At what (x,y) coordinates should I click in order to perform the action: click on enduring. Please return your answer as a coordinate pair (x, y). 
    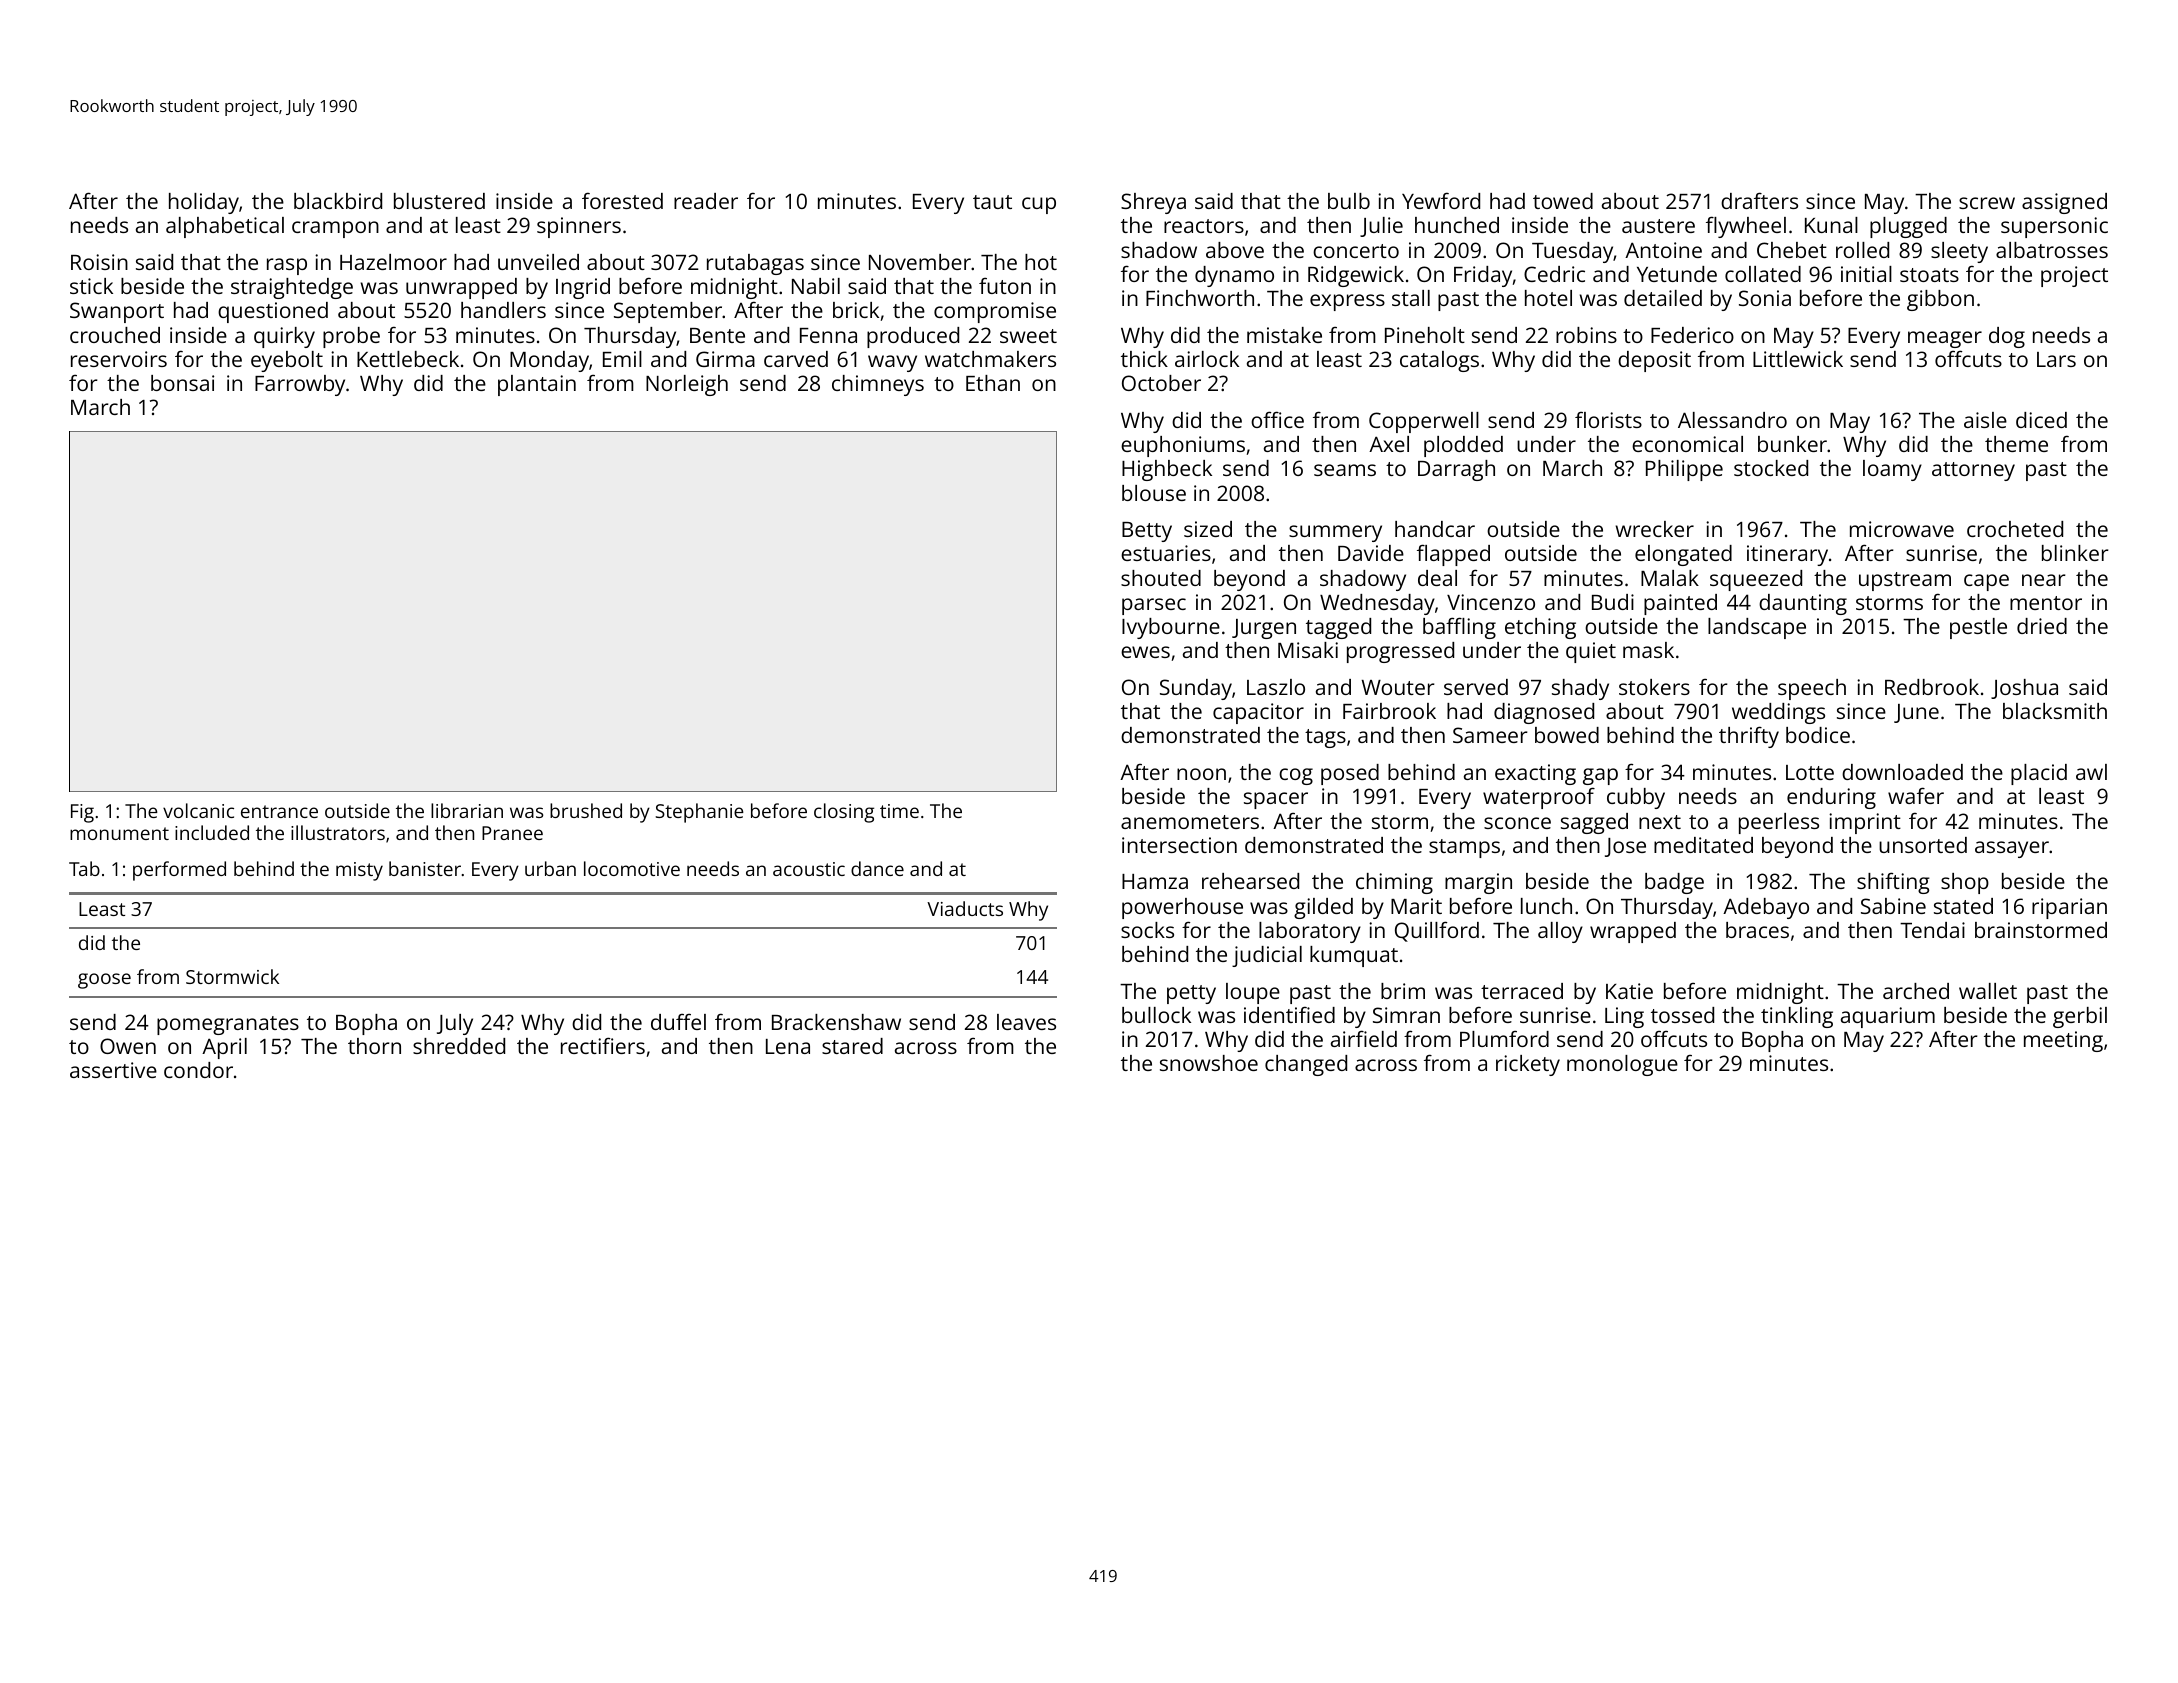
    Looking at the image, I should click on (1831, 798).
